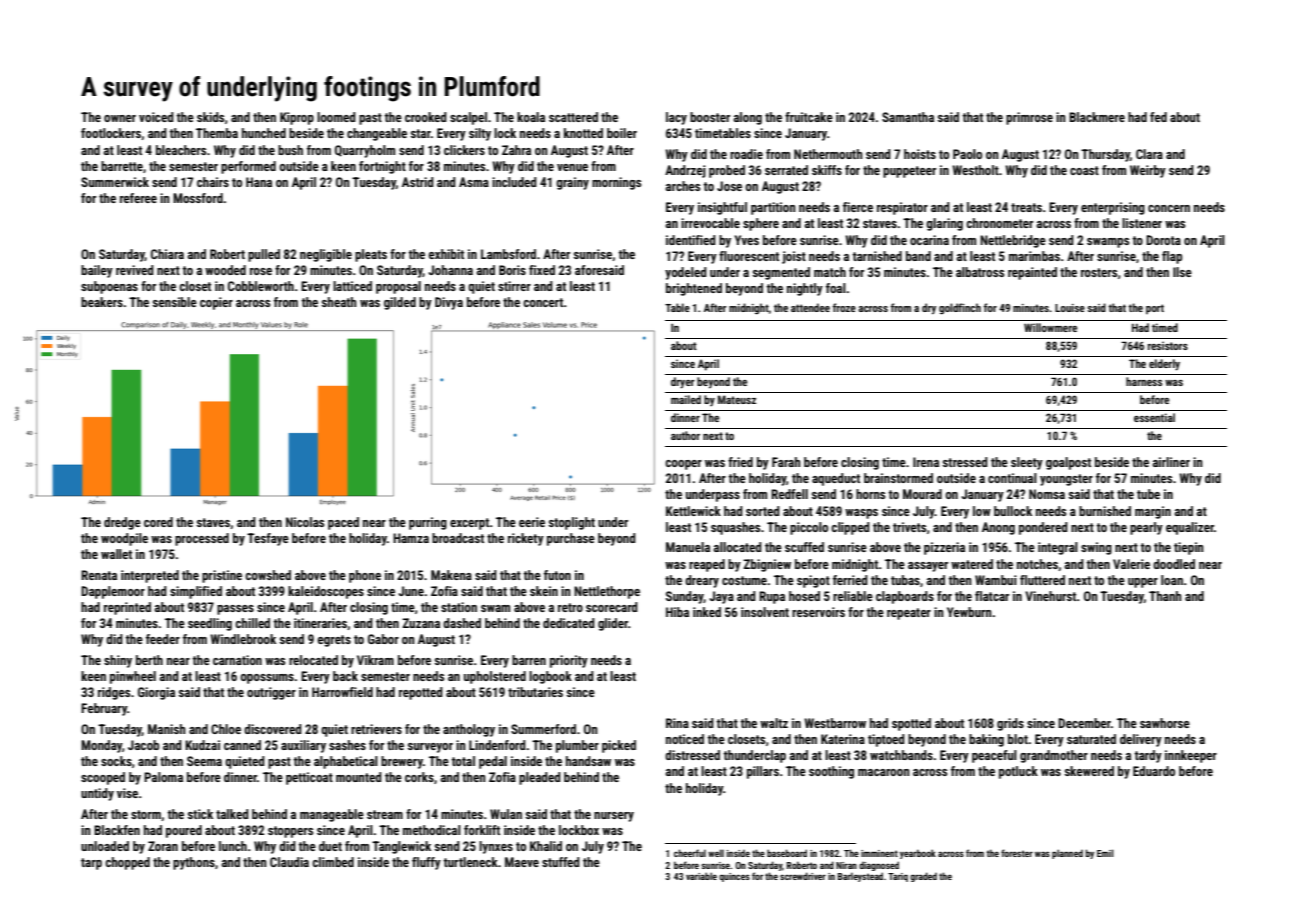  I want to click on Thanh, so click(1165, 596).
